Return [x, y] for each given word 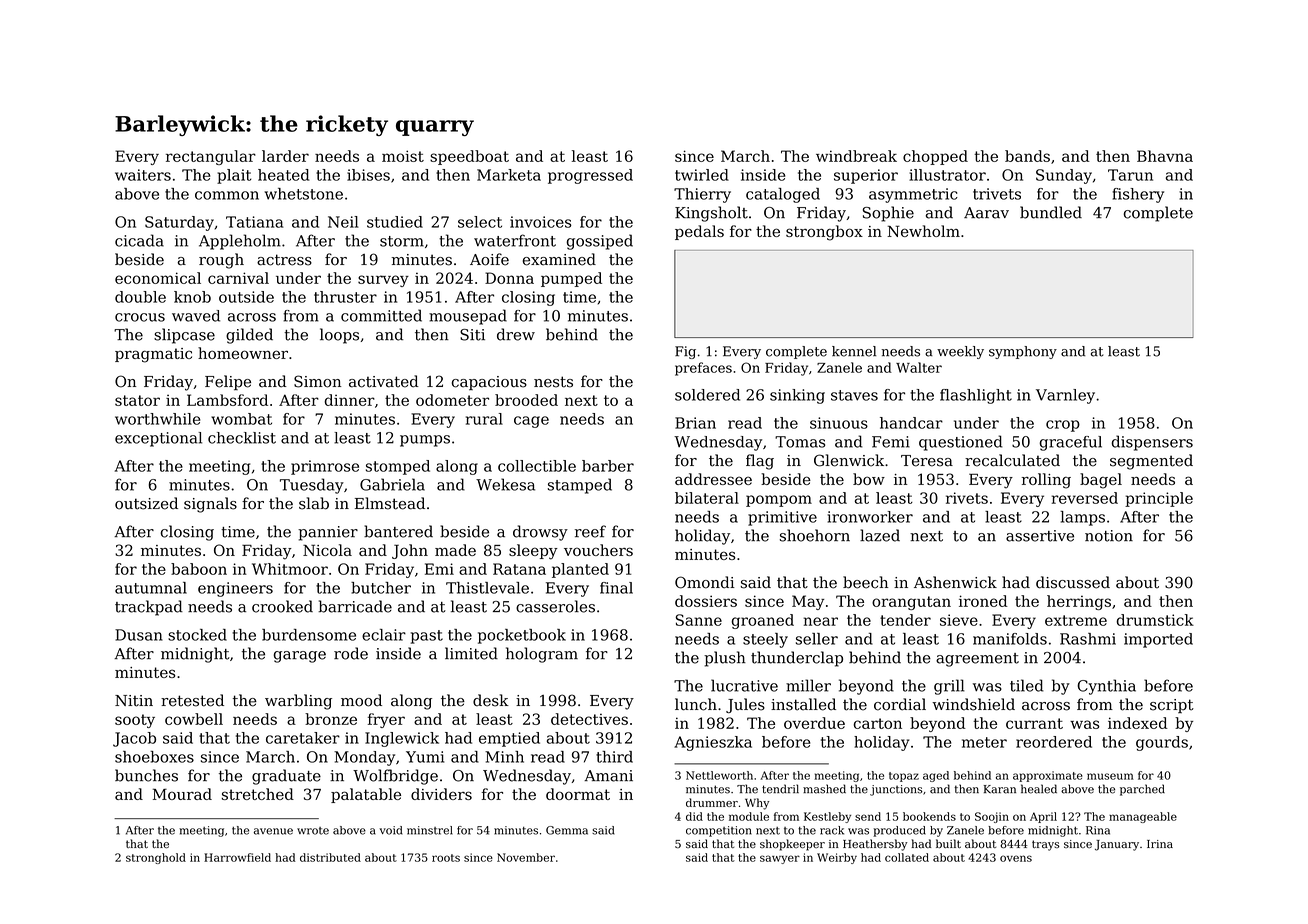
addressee [713, 479]
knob [192, 297]
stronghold [156, 858]
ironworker [870, 517]
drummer [712, 802]
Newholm [923, 231]
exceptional [158, 439]
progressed [590, 176]
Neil [343, 222]
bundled [1051, 212]
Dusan [139, 635]
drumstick [1155, 620]
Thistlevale [487, 588]
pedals [699, 232]
